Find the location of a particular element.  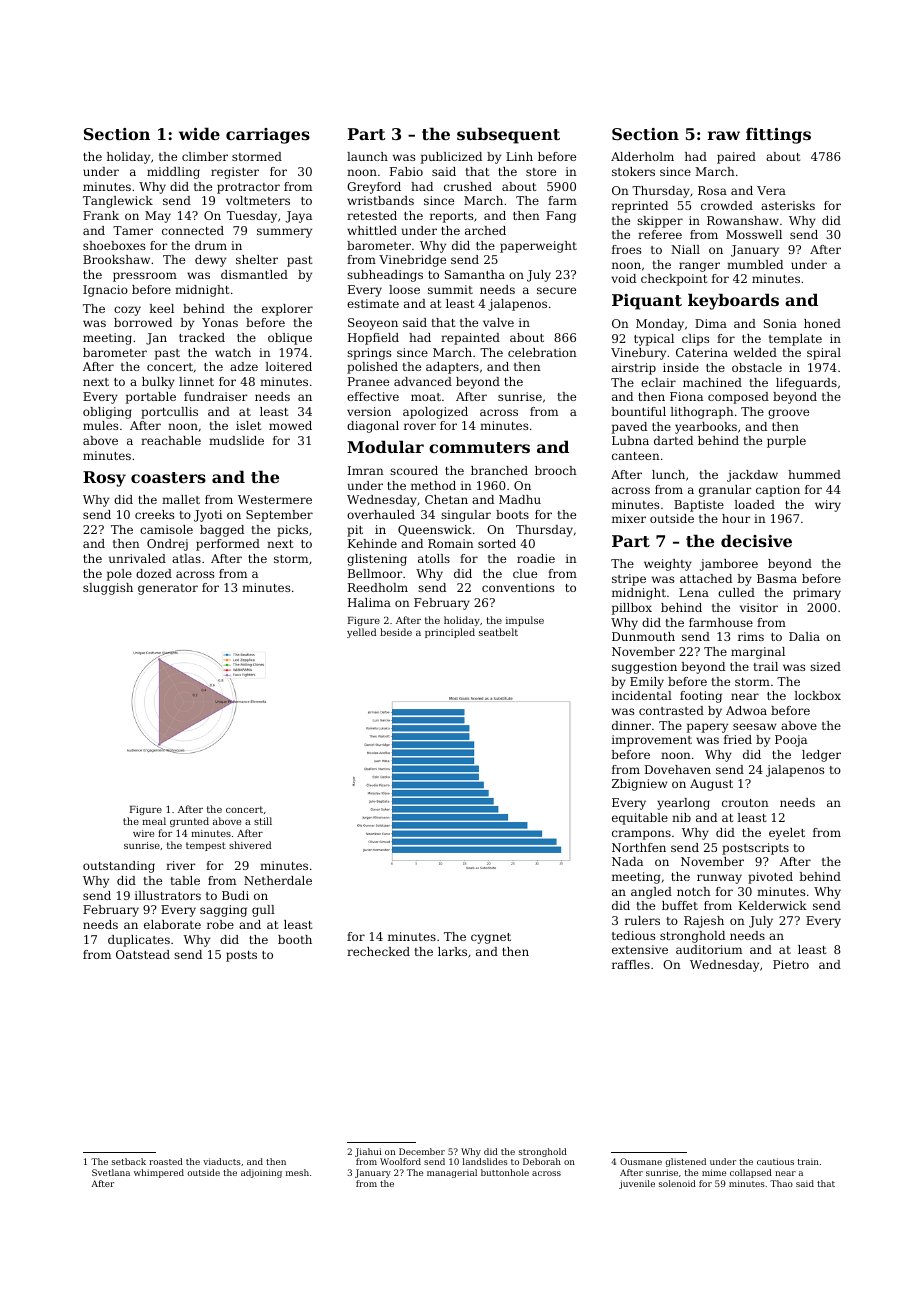

Deborah is located at coordinates (542, 1161).
